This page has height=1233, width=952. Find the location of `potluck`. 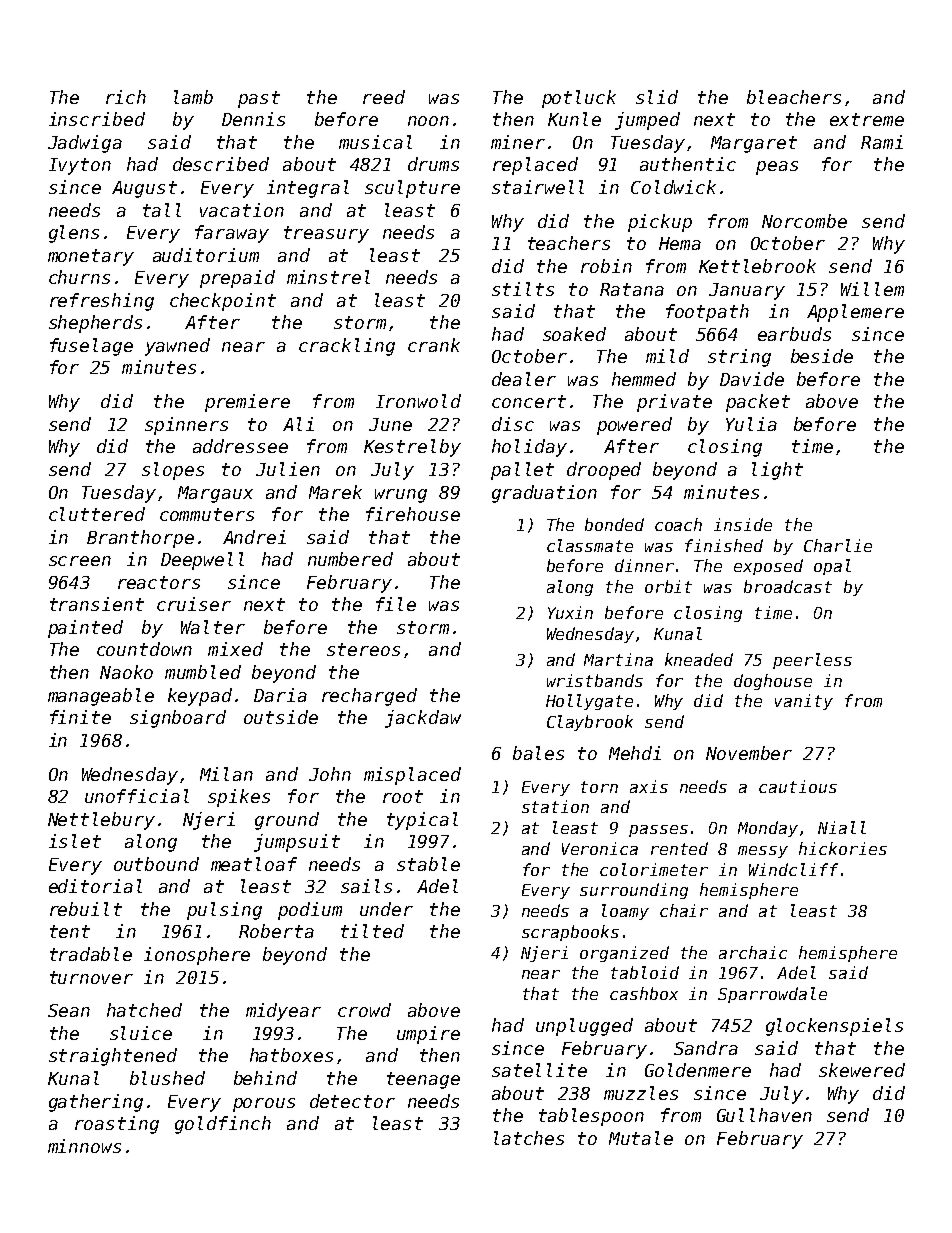

potluck is located at coordinates (579, 99).
